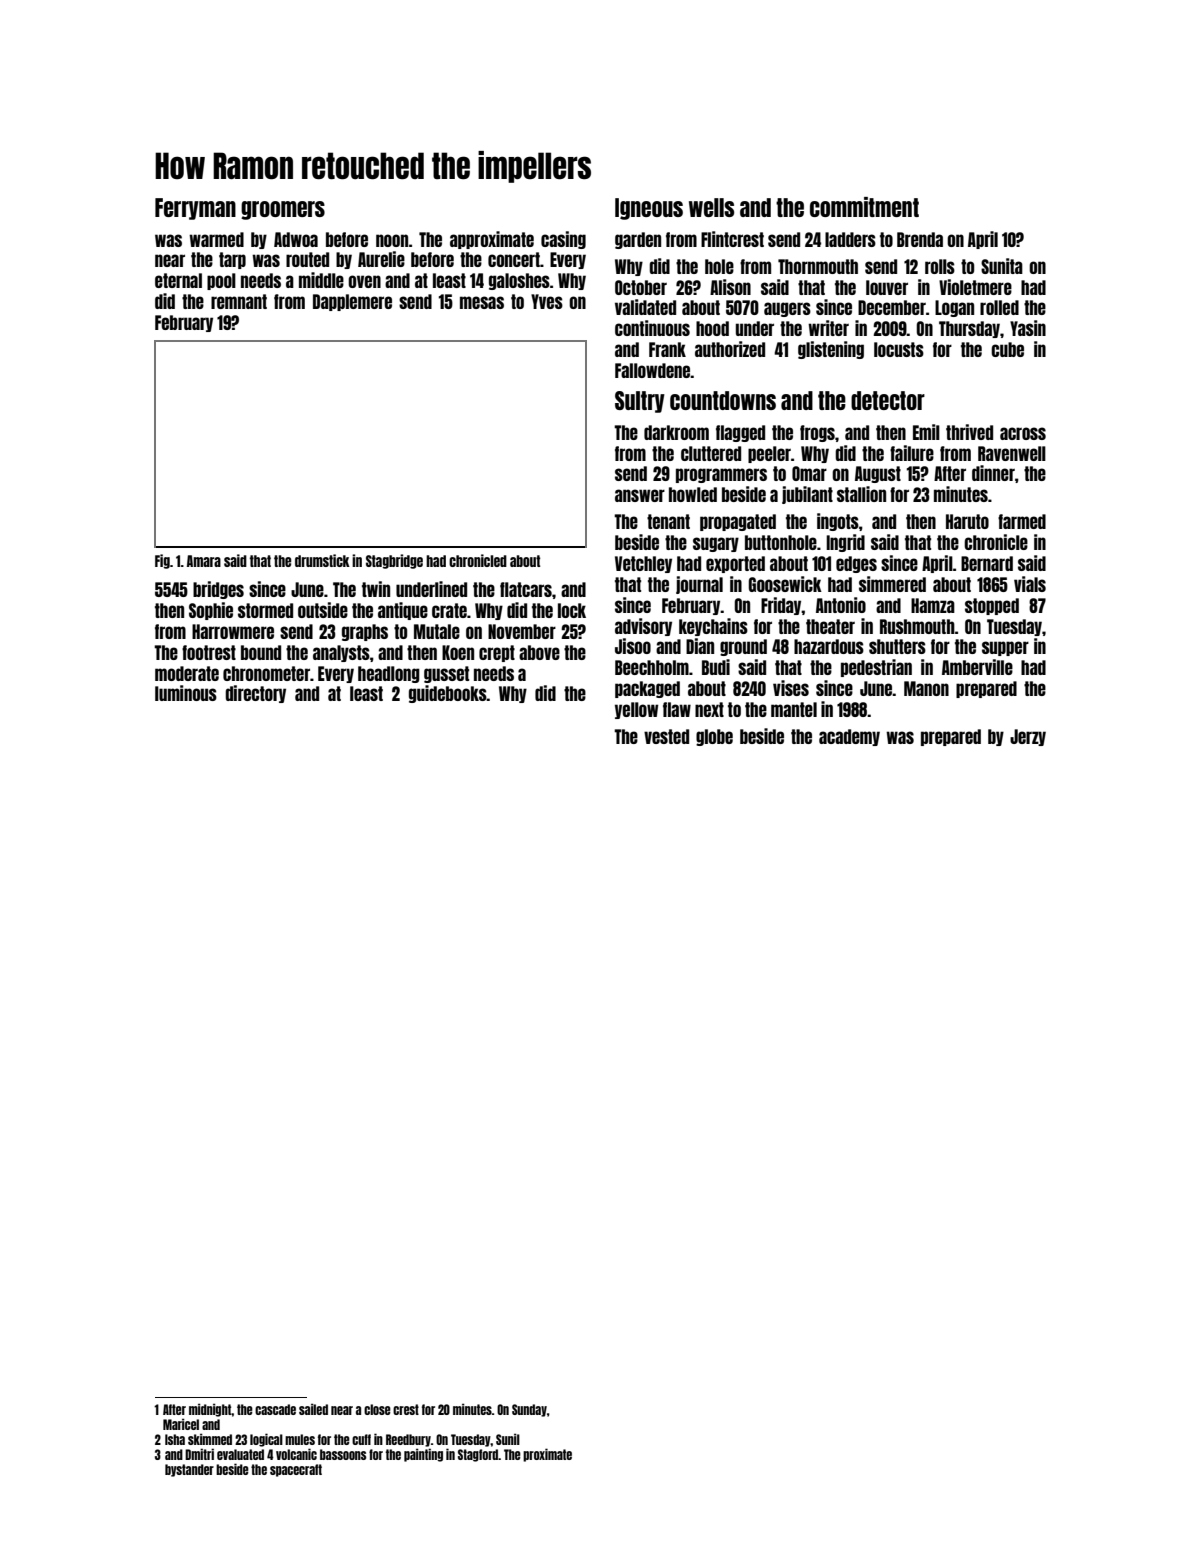 The height and width of the document is (1554, 1201). Describe the element at coordinates (195, 209) in the document. I see `Ferryman` at that location.
